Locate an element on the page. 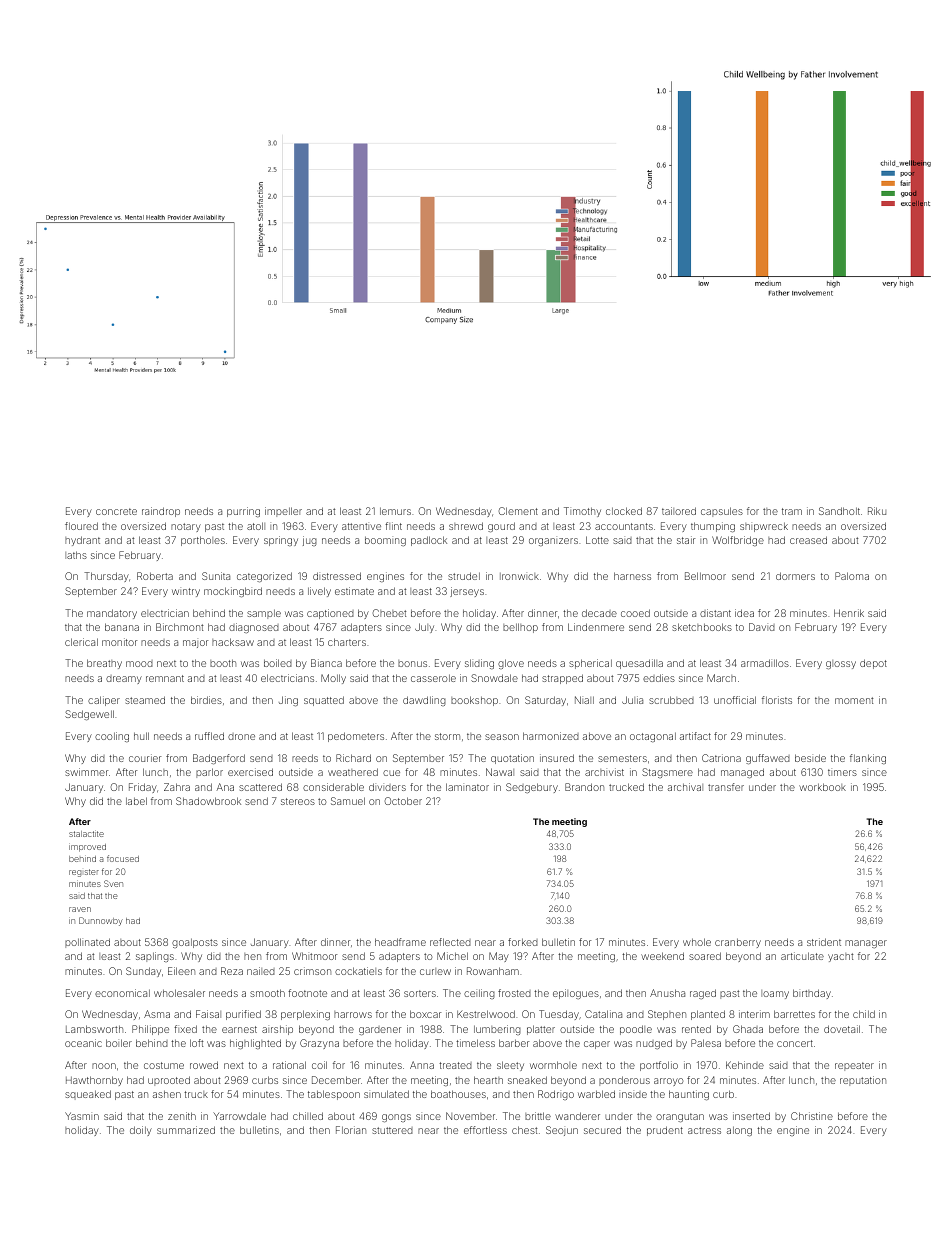 The height and width of the document is (1233, 952). Samuel is located at coordinates (348, 801).
